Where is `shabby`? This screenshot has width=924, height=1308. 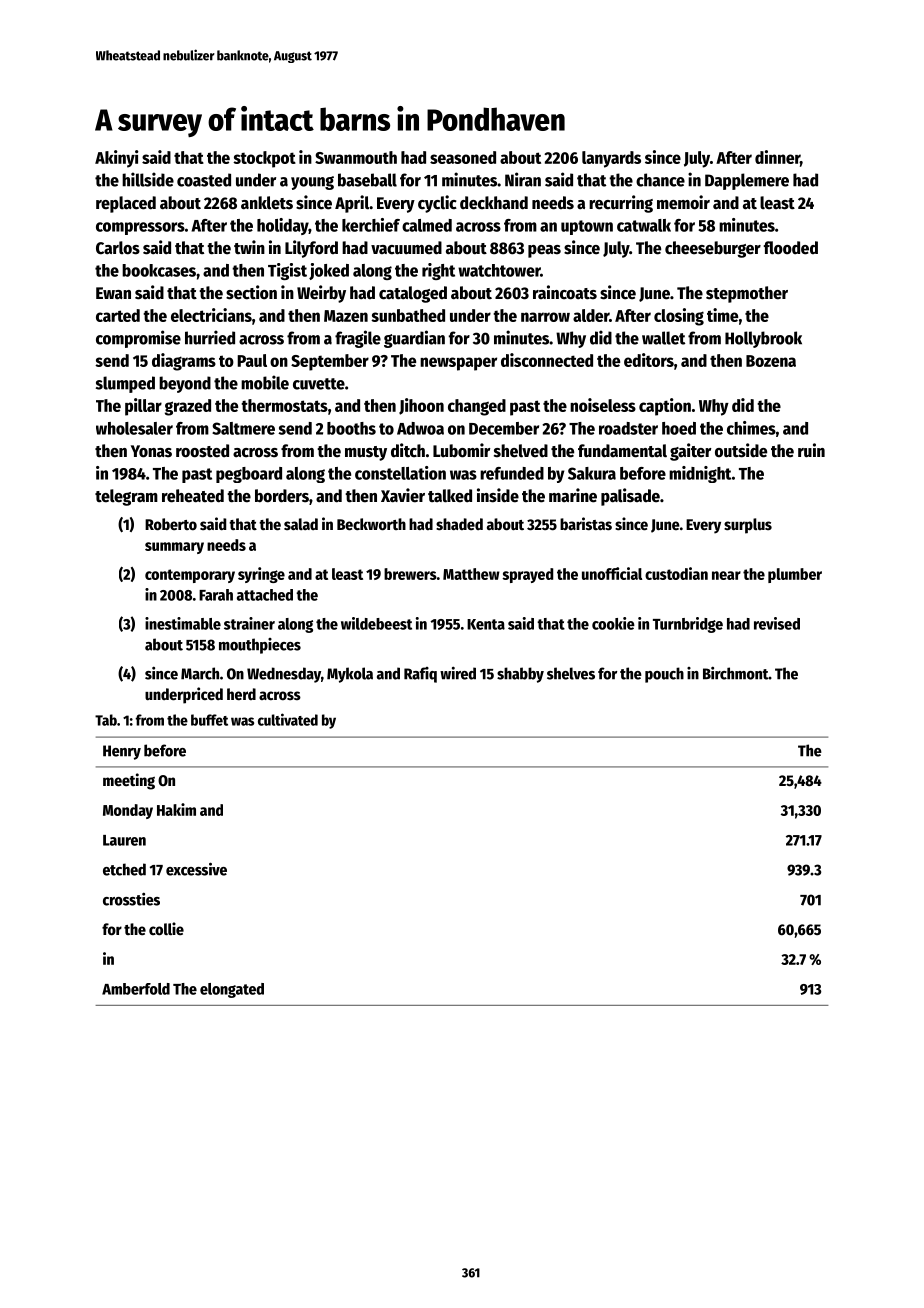 shabby is located at coordinates (520, 675).
